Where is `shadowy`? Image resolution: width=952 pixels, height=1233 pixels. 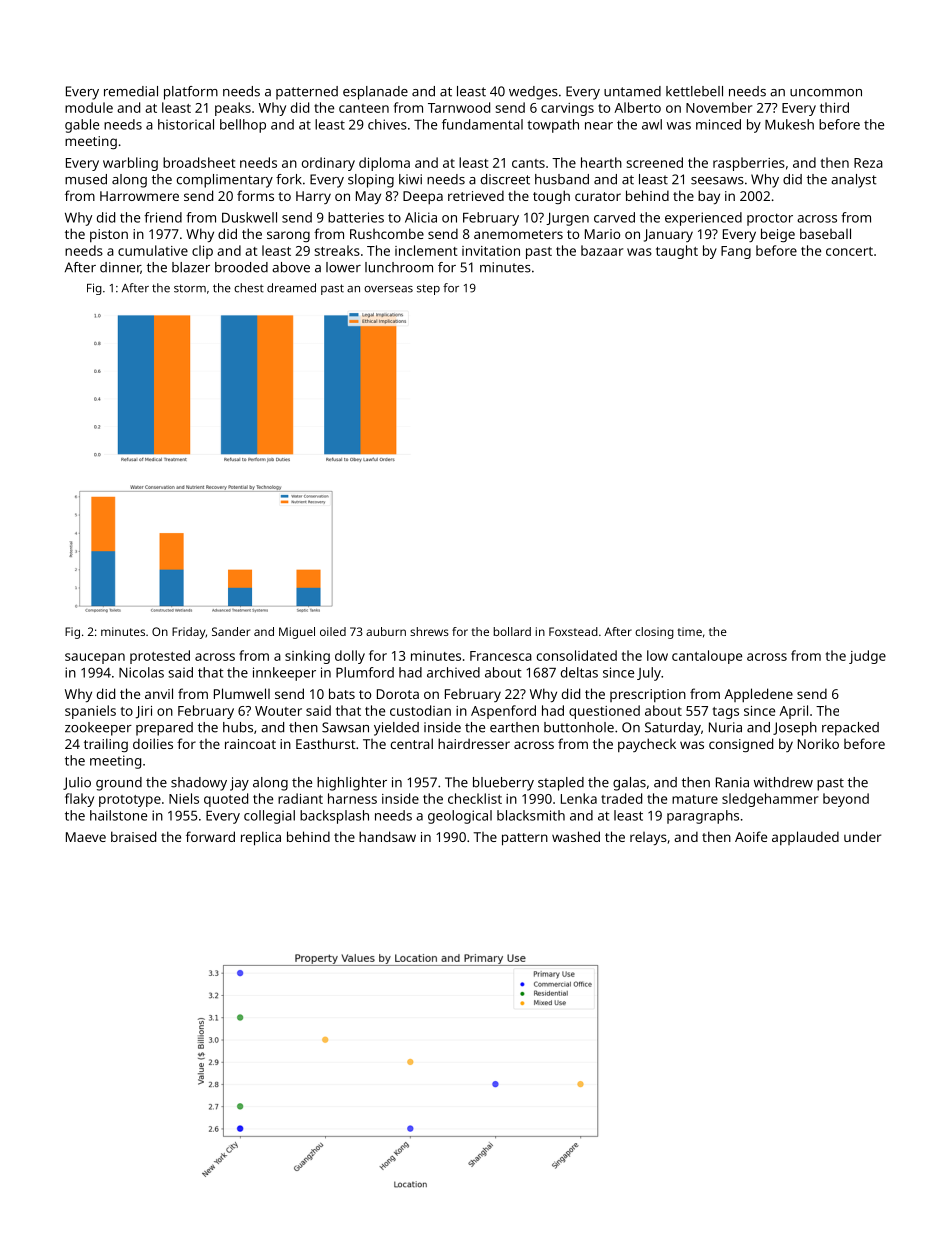
shadowy is located at coordinates (199, 784).
